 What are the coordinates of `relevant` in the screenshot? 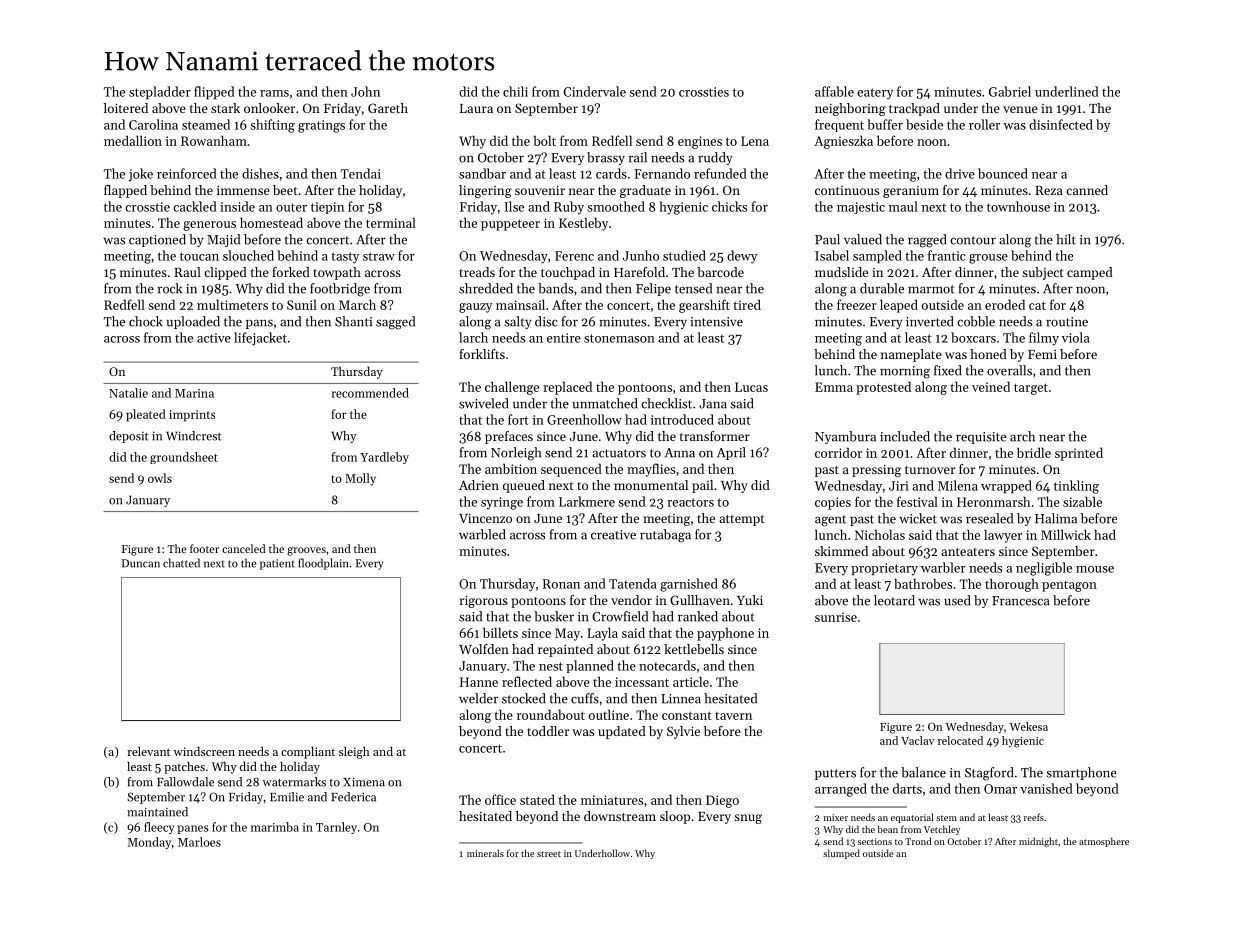 It's located at (149, 751).
